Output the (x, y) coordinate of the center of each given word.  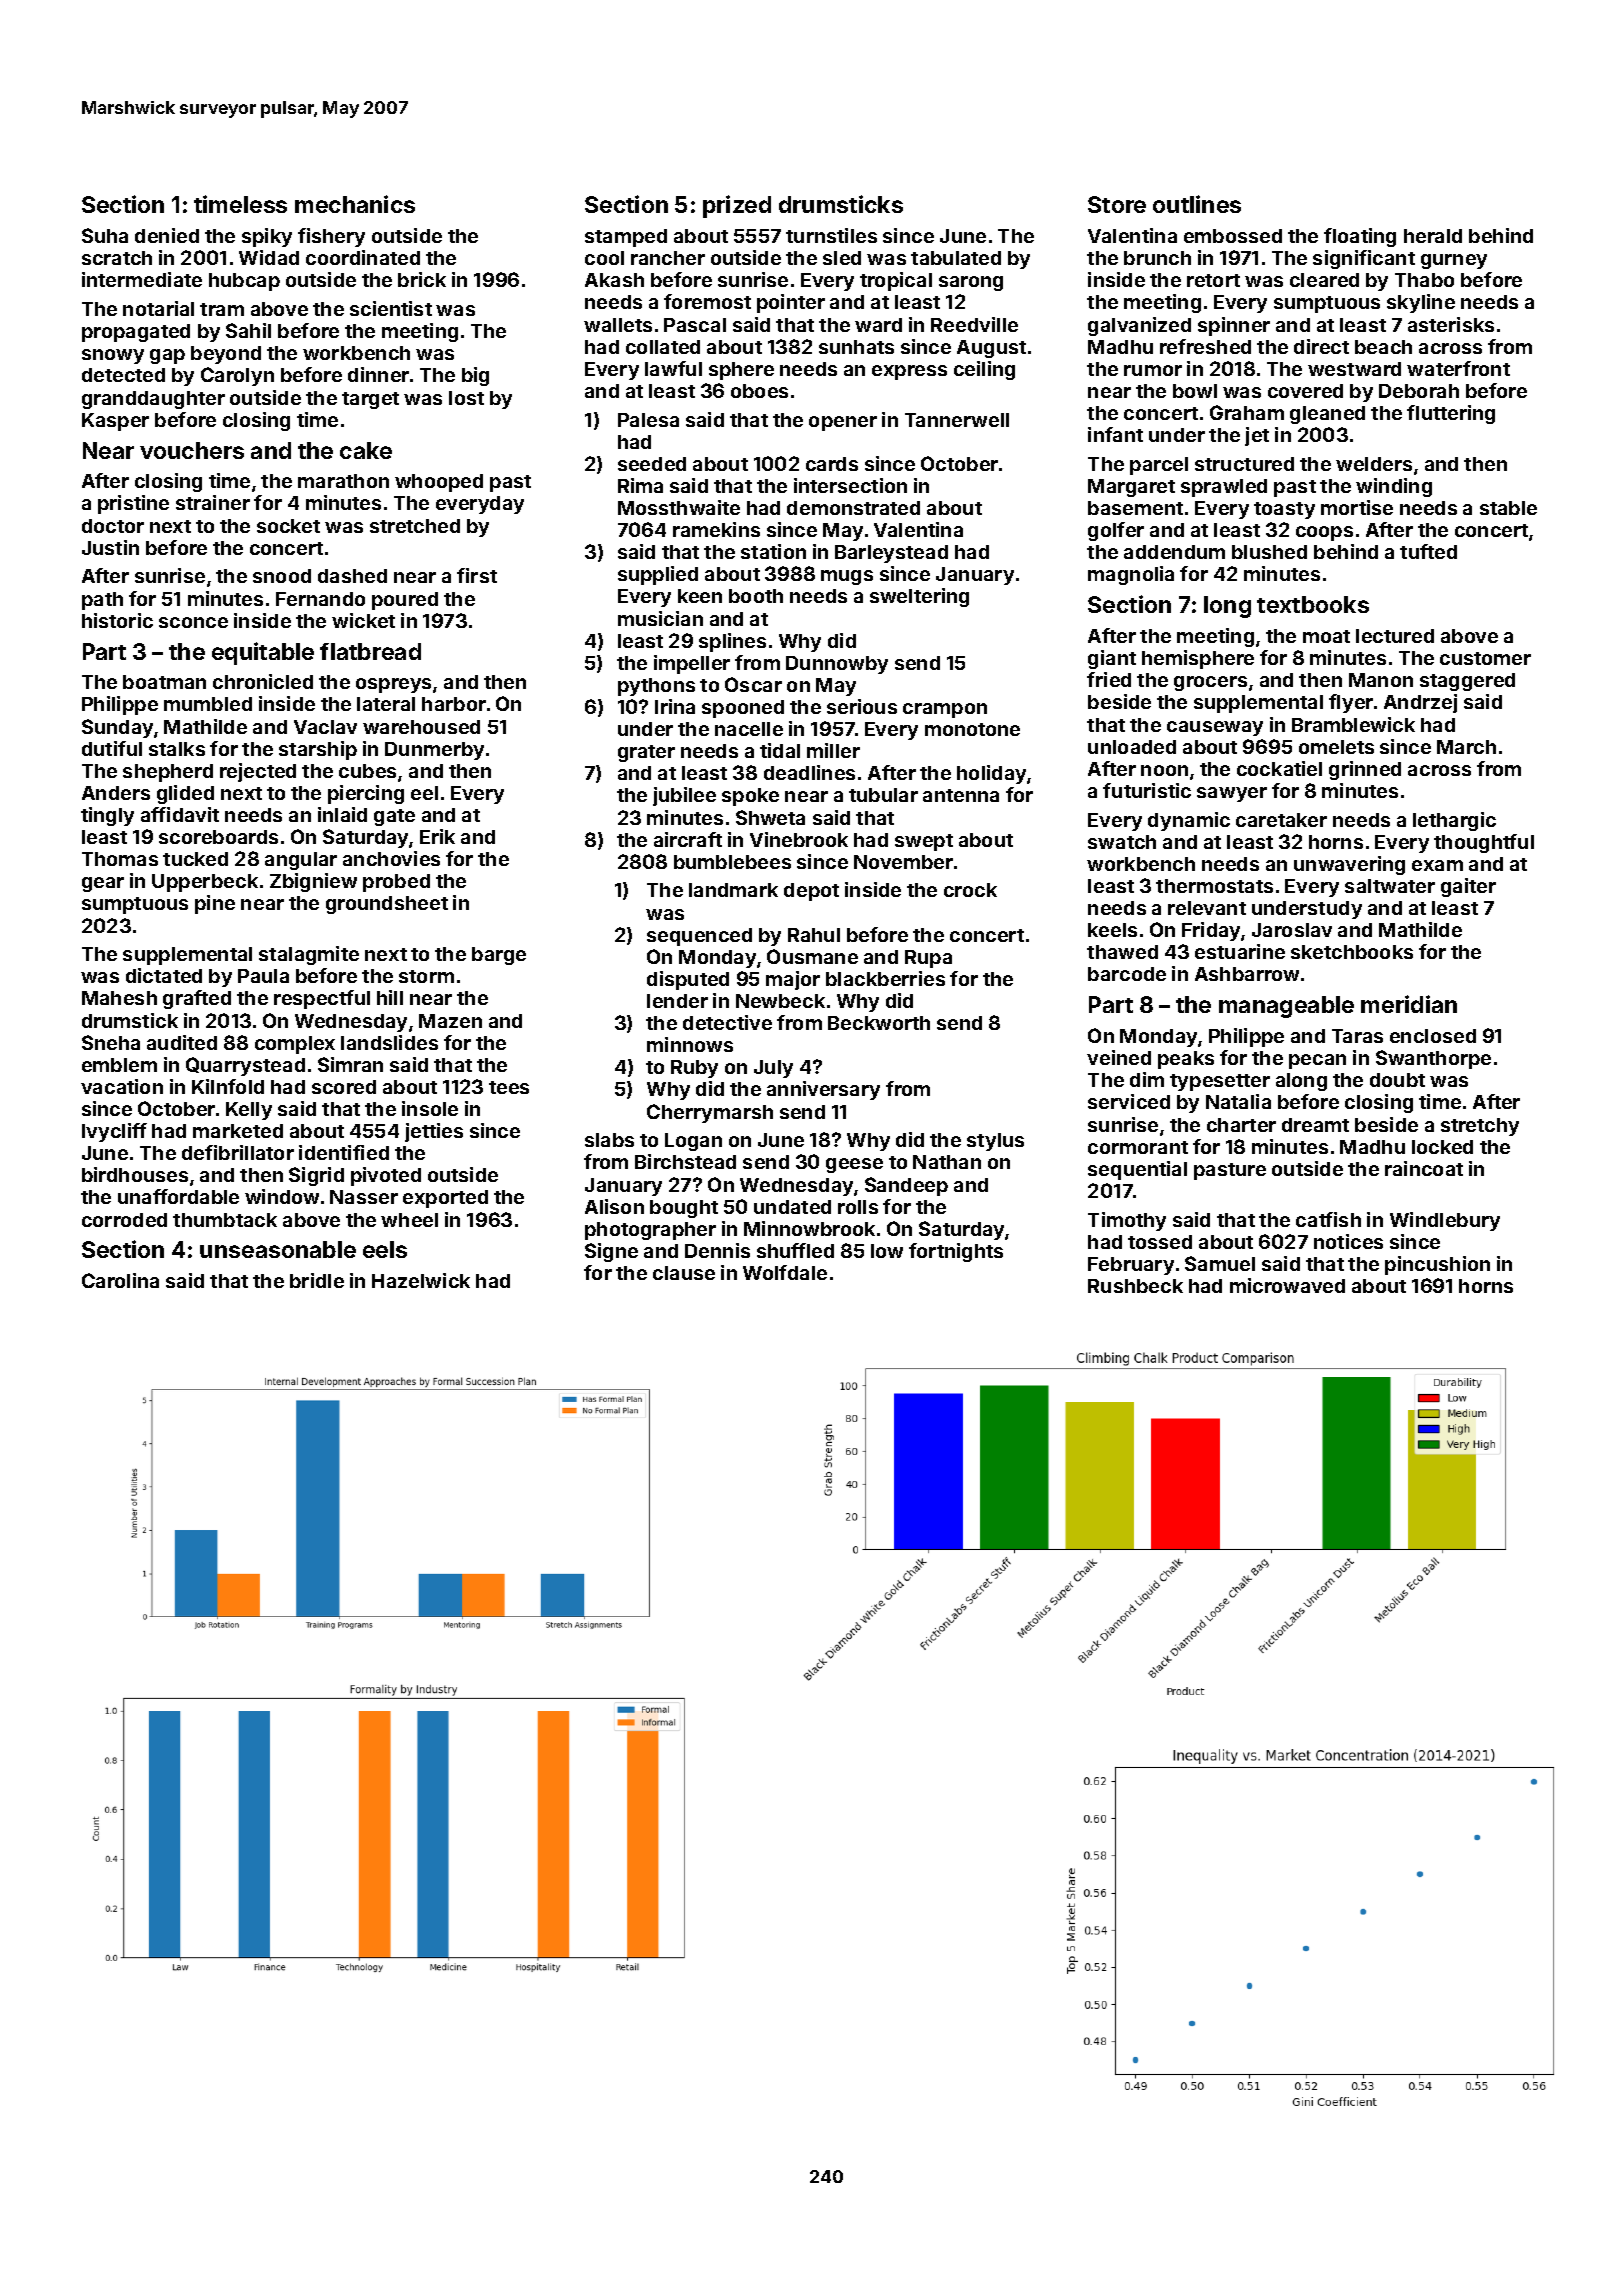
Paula (263, 976)
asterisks (1451, 324)
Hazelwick (421, 1280)
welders (1374, 464)
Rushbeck (1135, 1286)
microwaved (1287, 1285)
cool (604, 258)
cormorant (1138, 1147)
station (773, 551)
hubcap (244, 282)
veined (1119, 1057)
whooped (439, 483)
